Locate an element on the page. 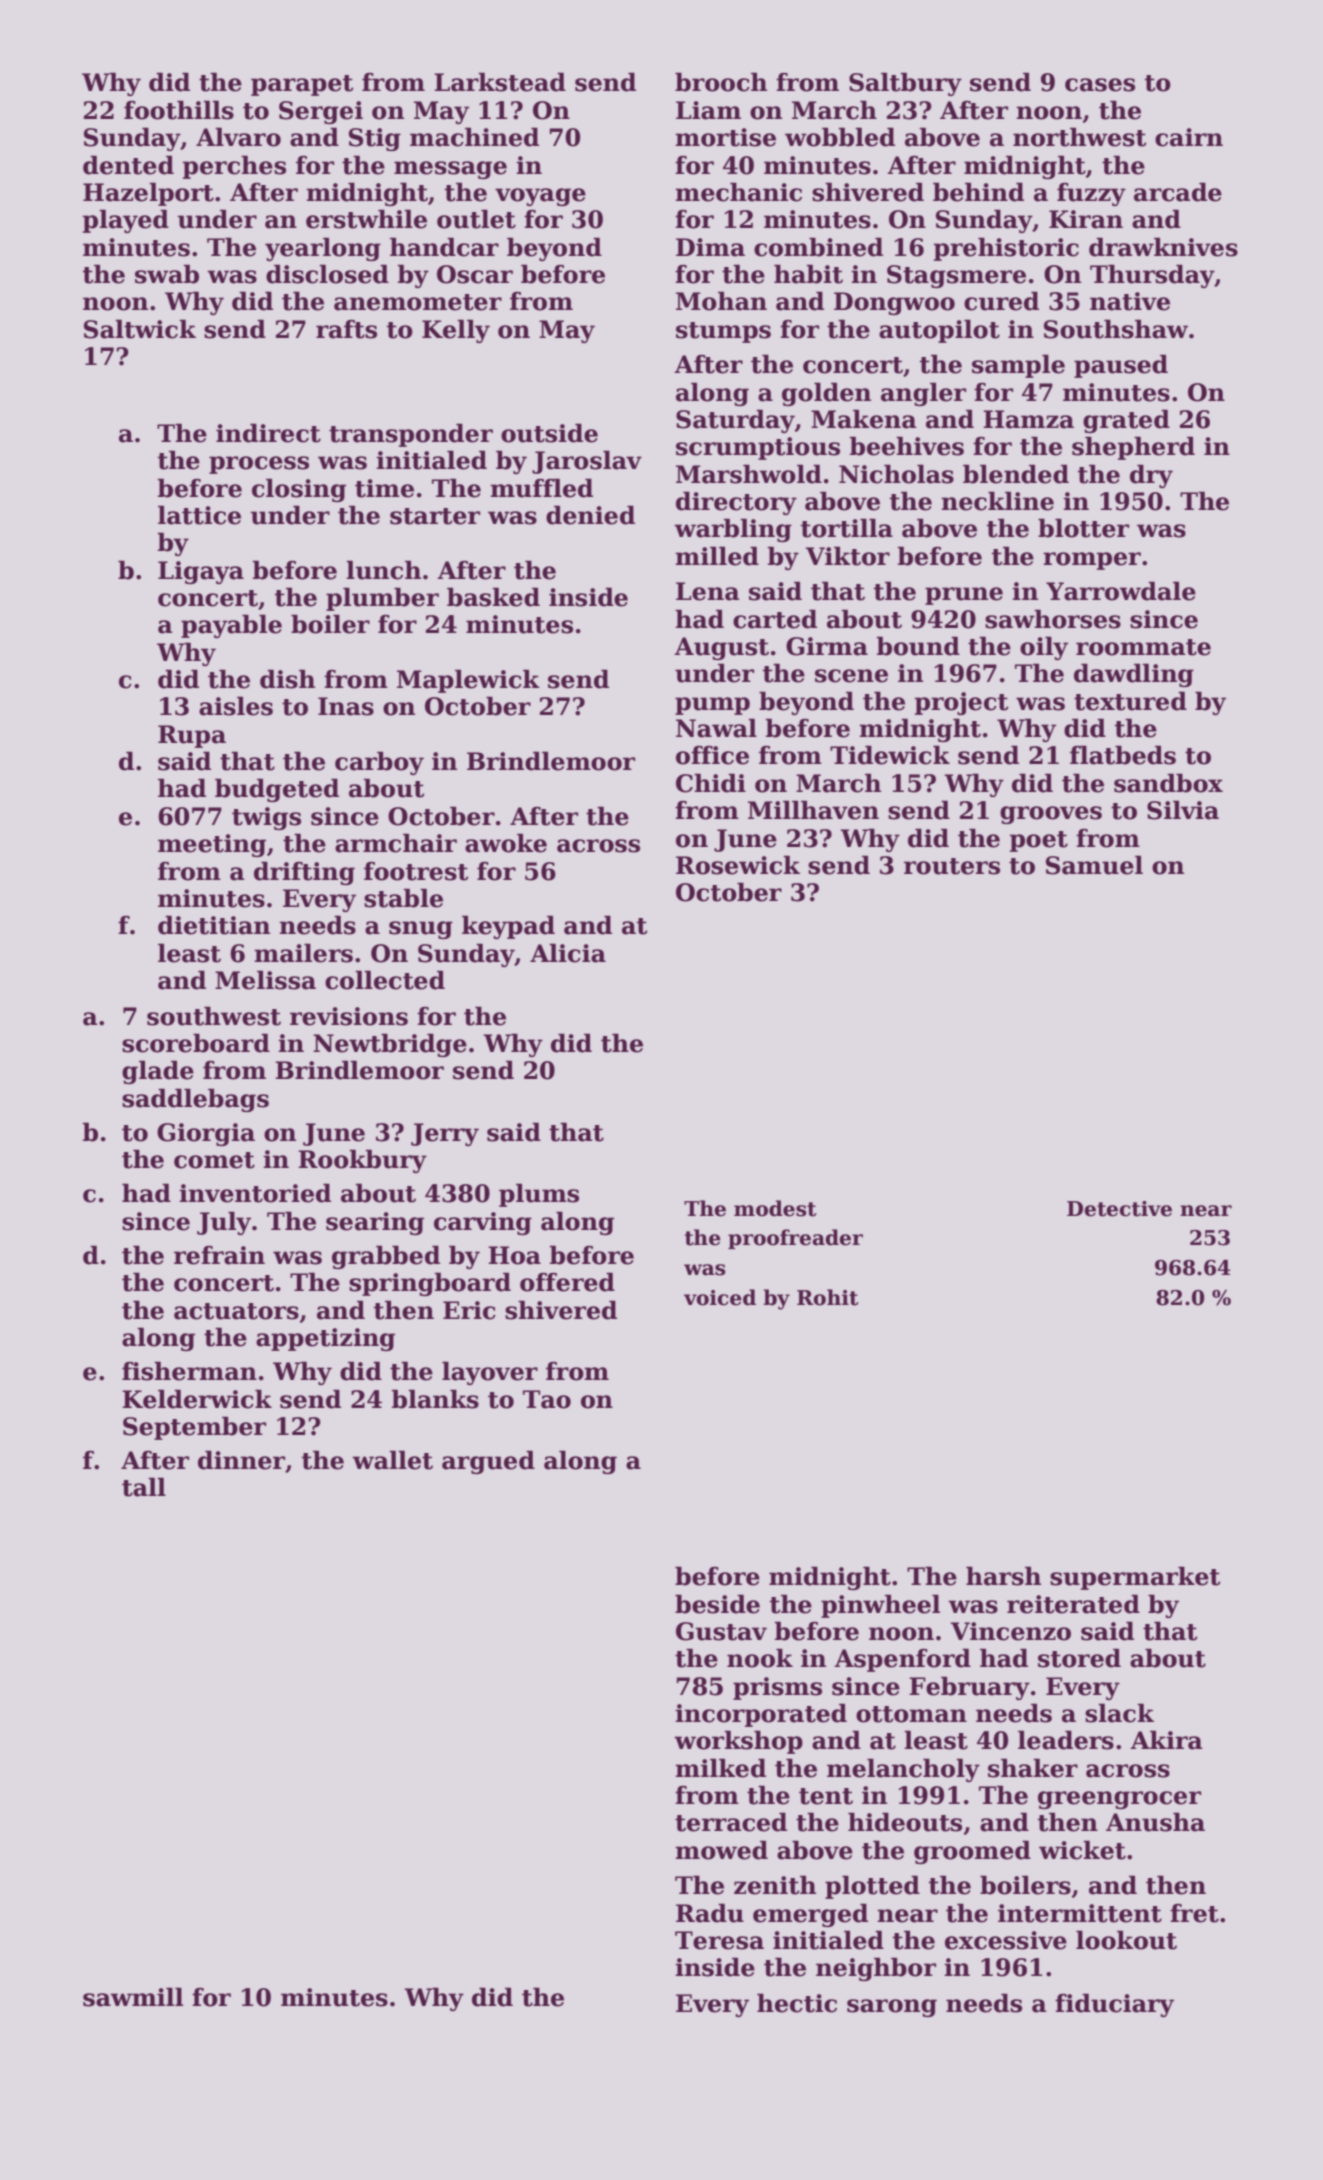 Image resolution: width=1323 pixels, height=2180 pixels. fisherman is located at coordinates (189, 1371).
